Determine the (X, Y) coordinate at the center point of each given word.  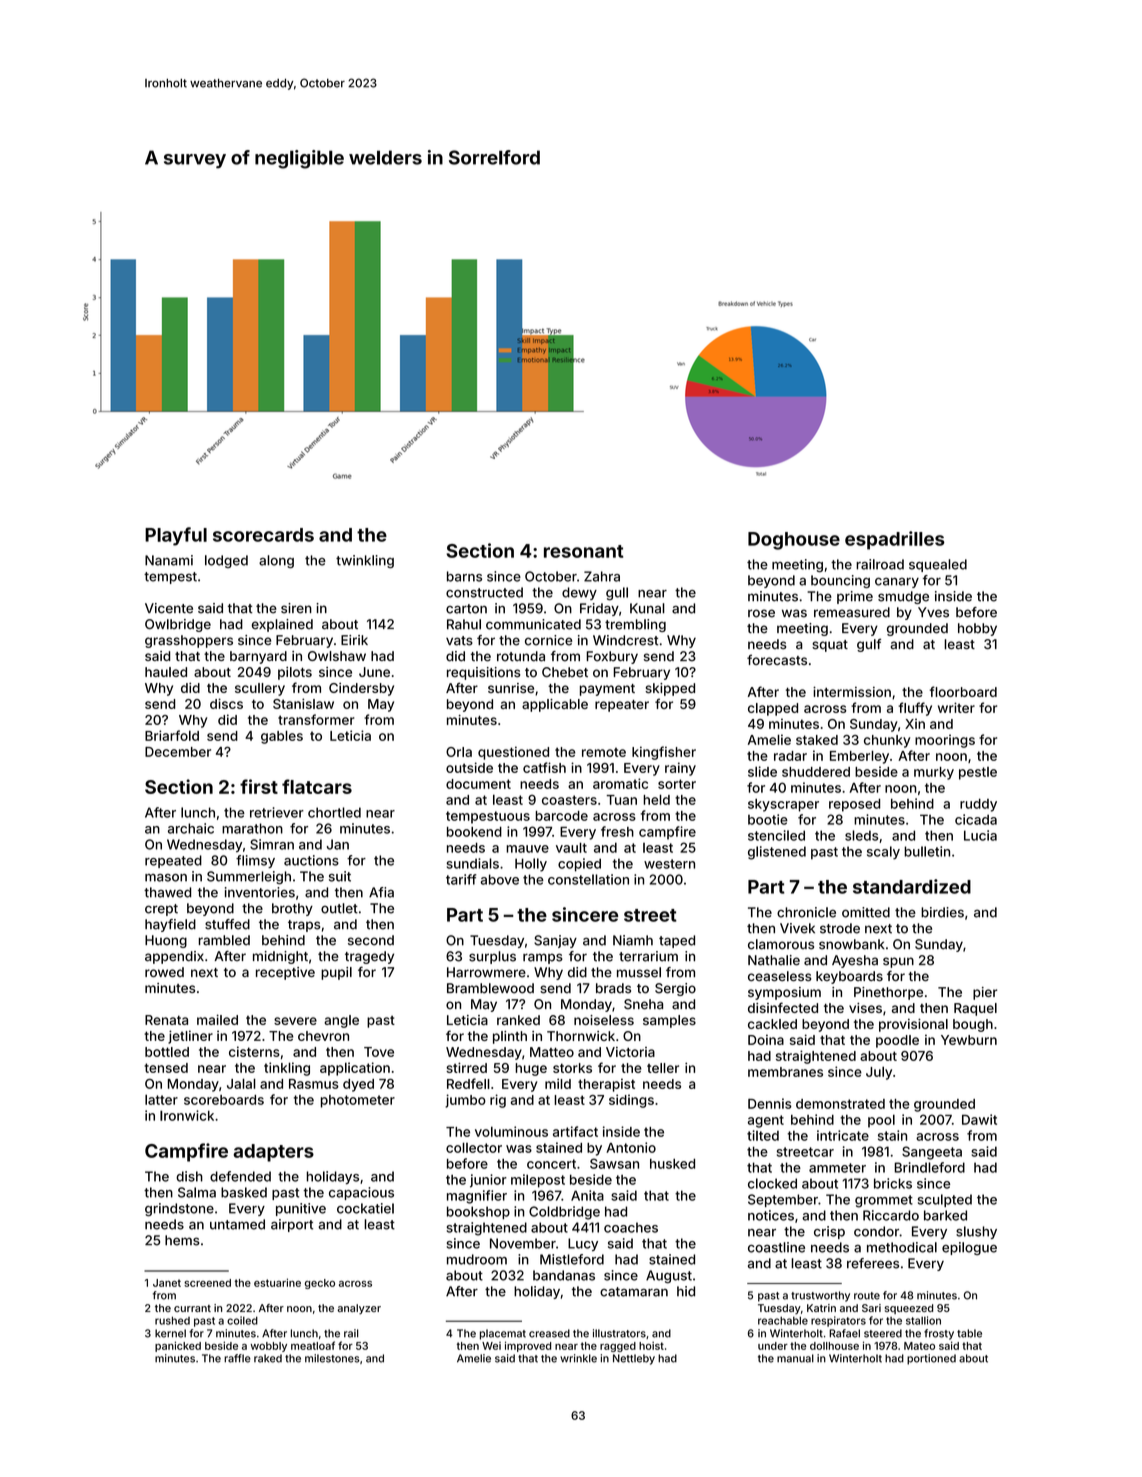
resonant (583, 551)
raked (268, 1358)
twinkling (365, 561)
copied (579, 865)
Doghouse (794, 541)
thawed (167, 892)
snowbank (852, 944)
